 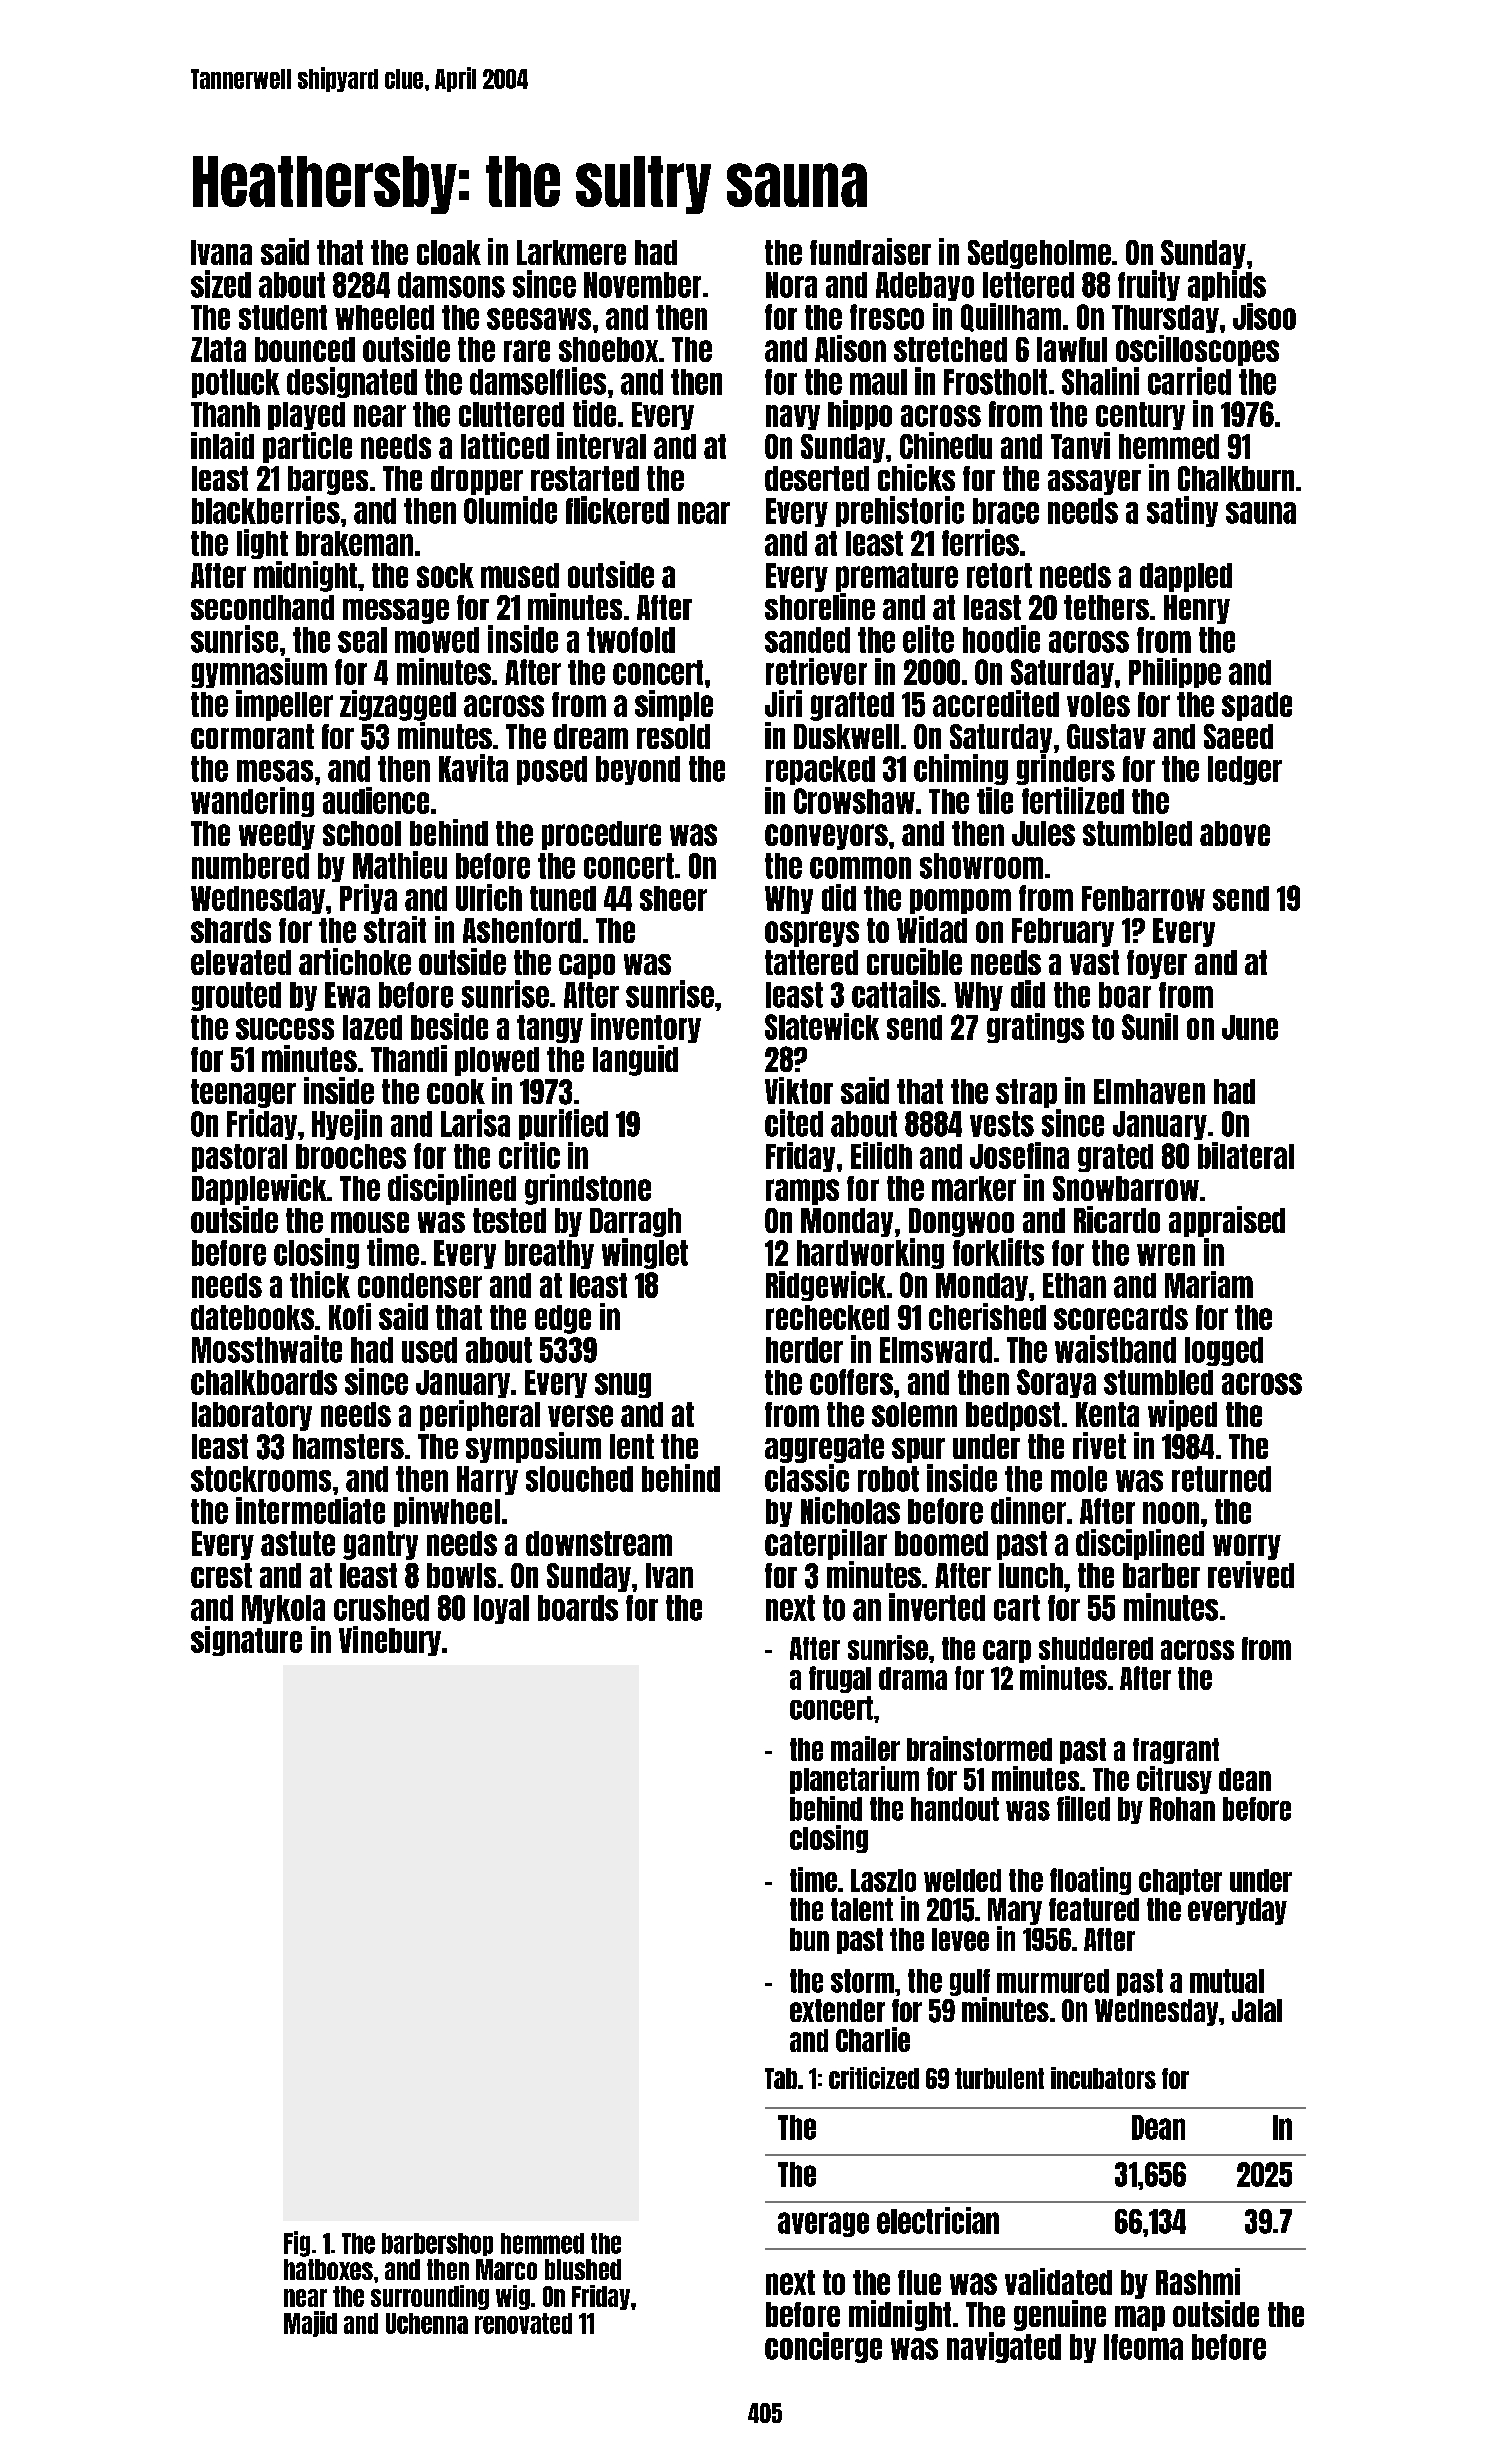 I want to click on capo, so click(x=587, y=966).
